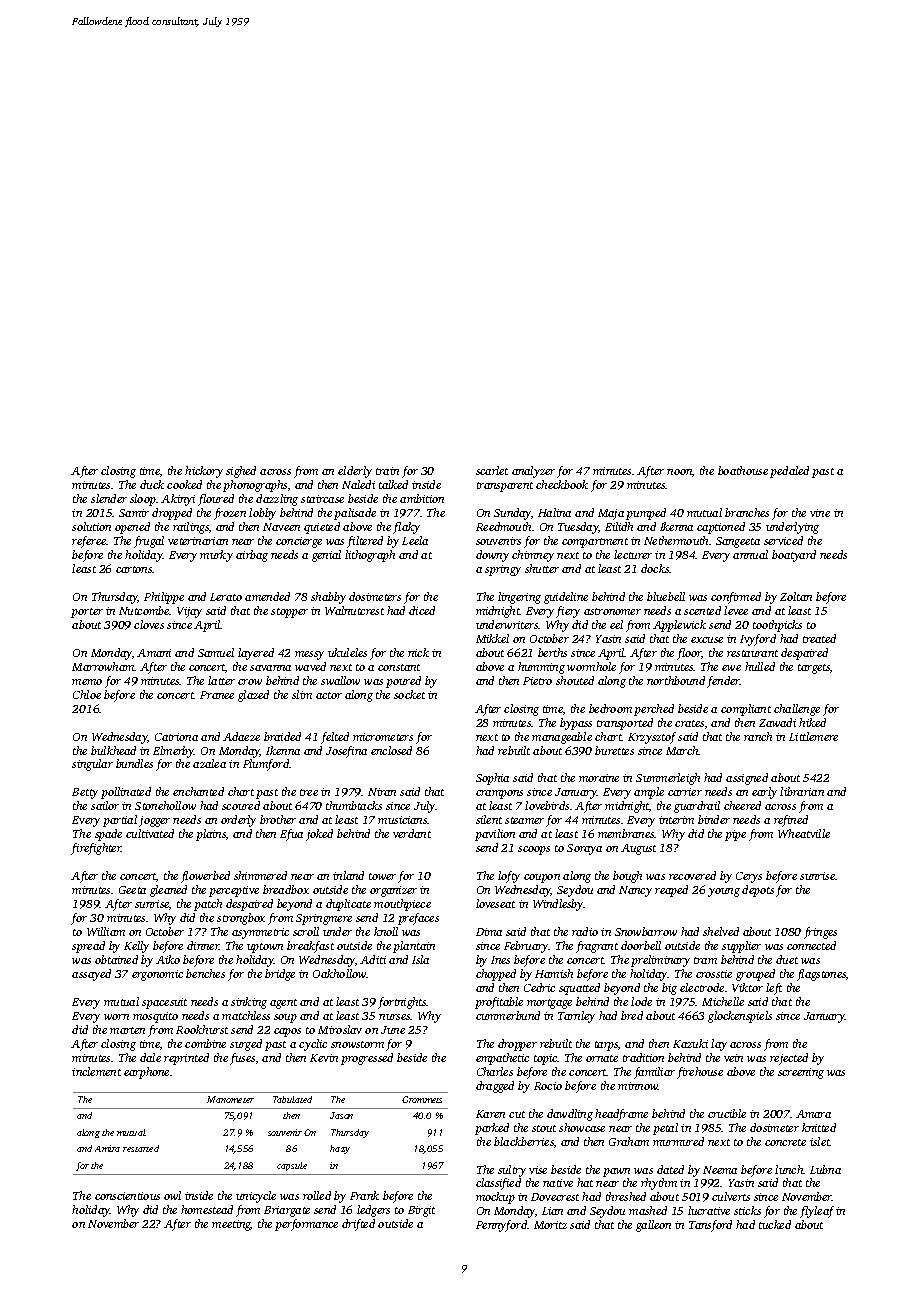  What do you see at coordinates (492, 556) in the page?
I see `downy` at bounding box center [492, 556].
